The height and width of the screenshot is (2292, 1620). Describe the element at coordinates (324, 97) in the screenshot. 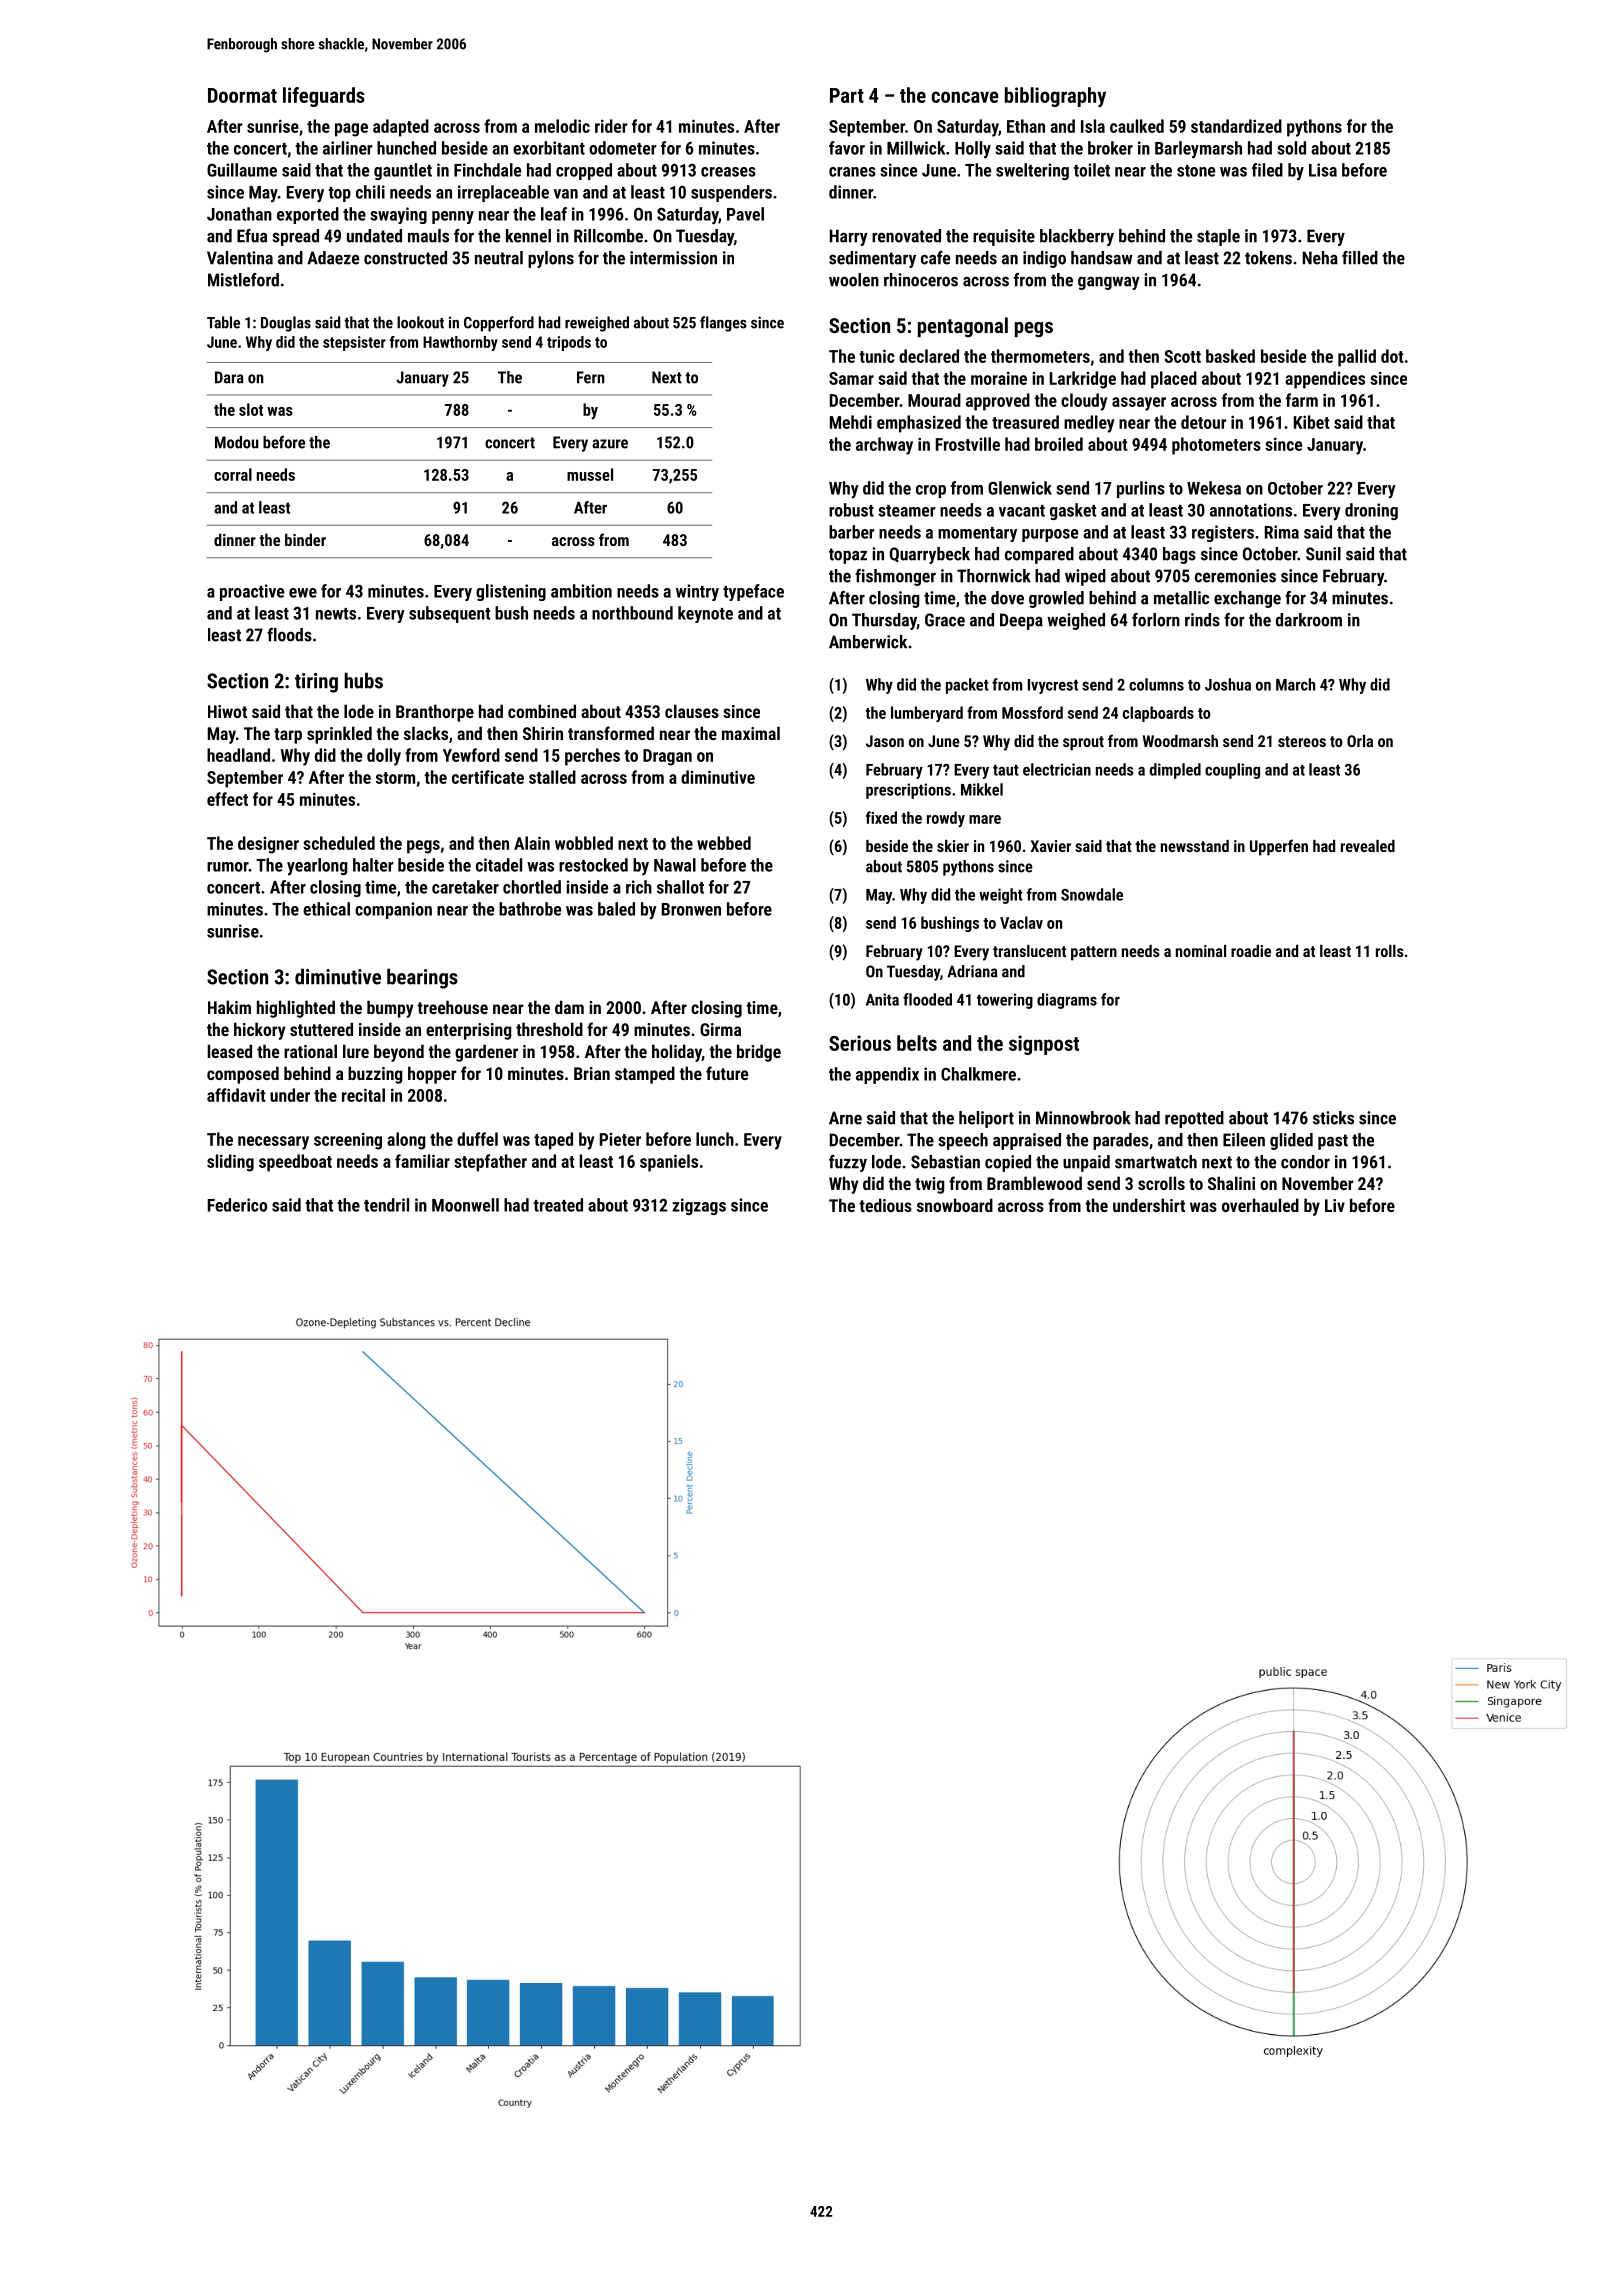

I see `lifeguards` at that location.
